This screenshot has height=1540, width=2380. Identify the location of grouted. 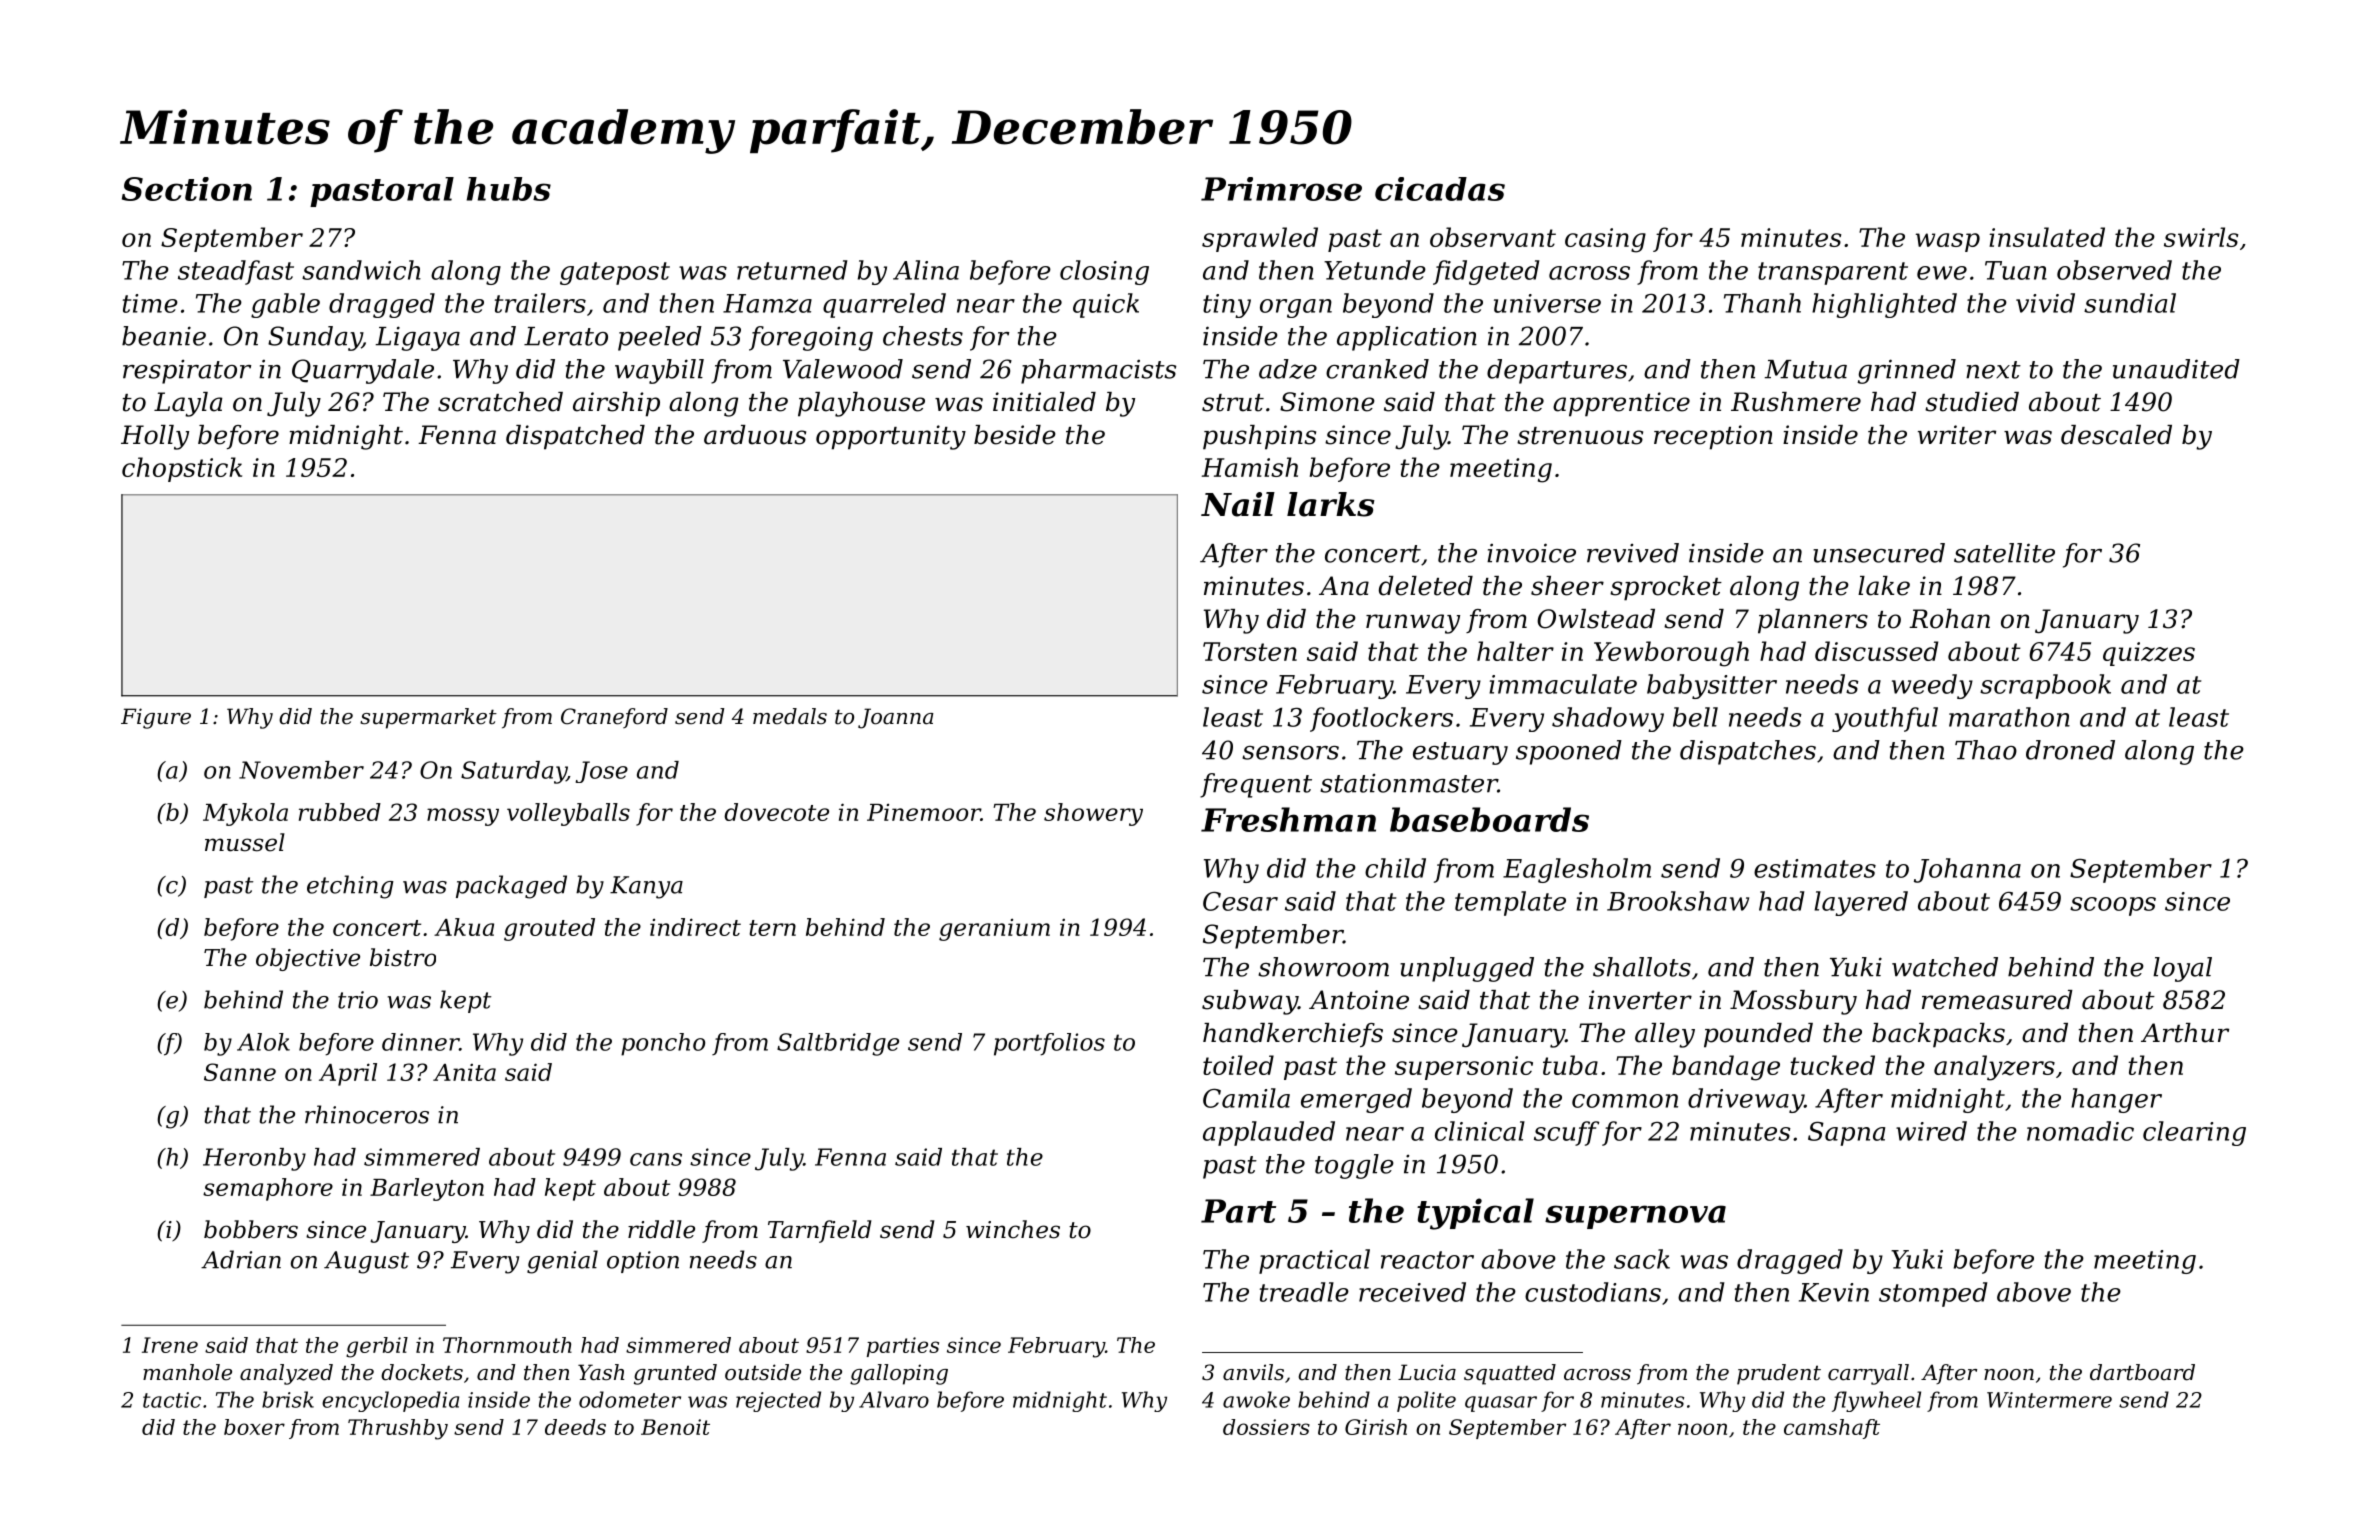
(549, 929).
